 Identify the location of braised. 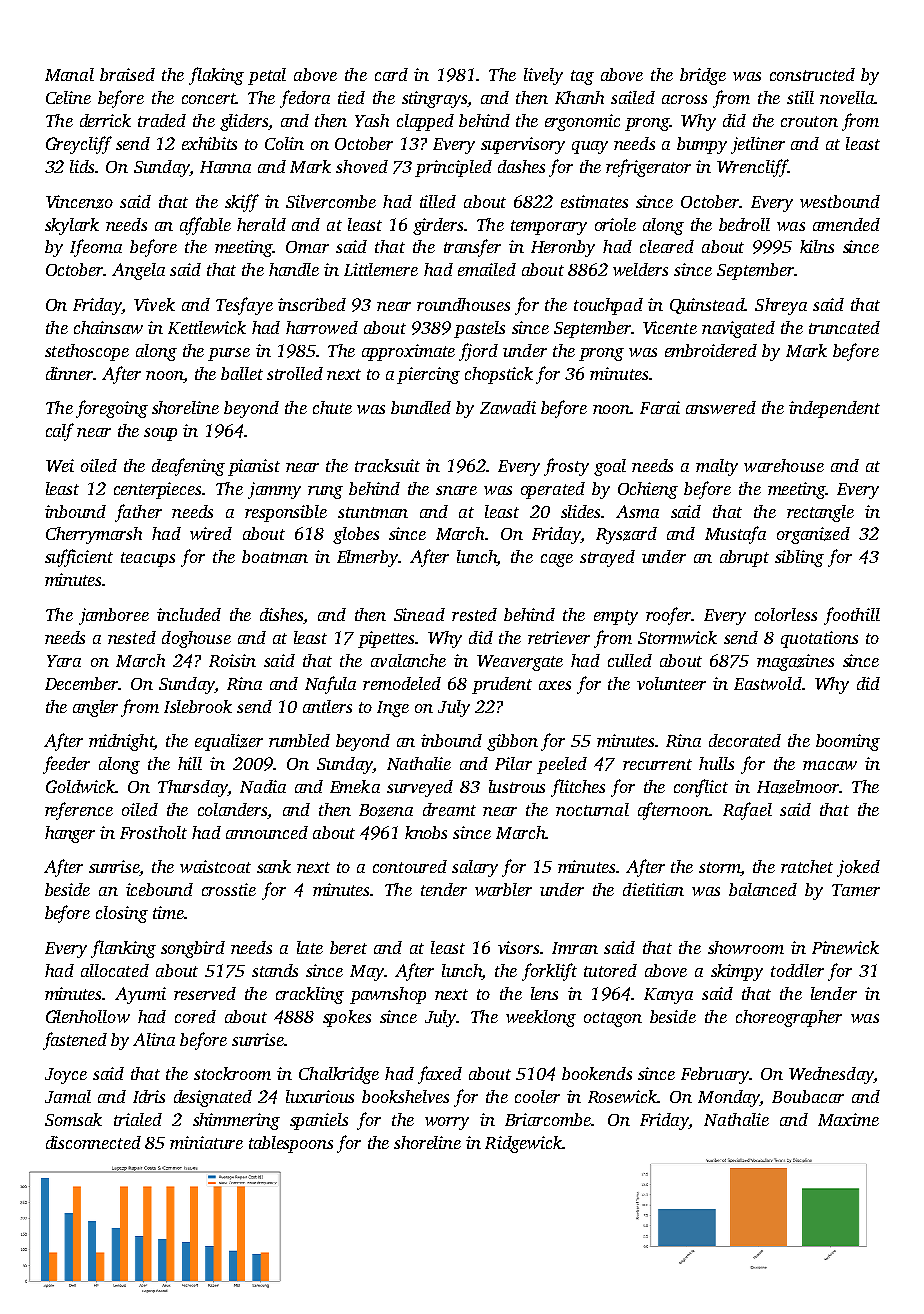
(127, 74).
